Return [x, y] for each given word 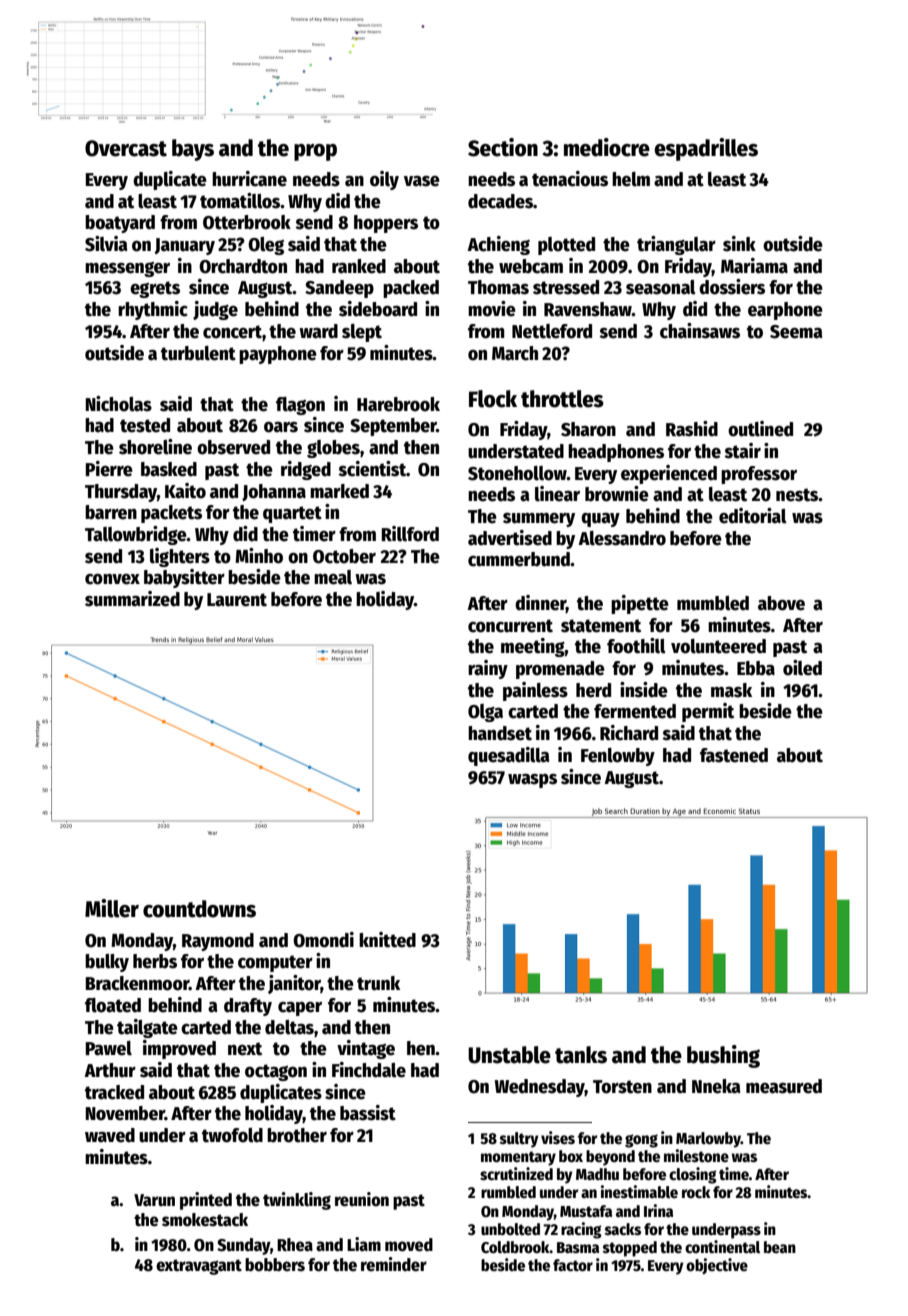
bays [193, 150]
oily [384, 180]
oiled [802, 668]
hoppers [386, 224]
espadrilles [706, 149]
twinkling [297, 1201]
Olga [485, 713]
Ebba [756, 668]
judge [215, 310]
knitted [387, 940]
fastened [734, 755]
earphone [785, 311]
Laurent [237, 600]
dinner [540, 604]
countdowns [199, 909]
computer [275, 963]
